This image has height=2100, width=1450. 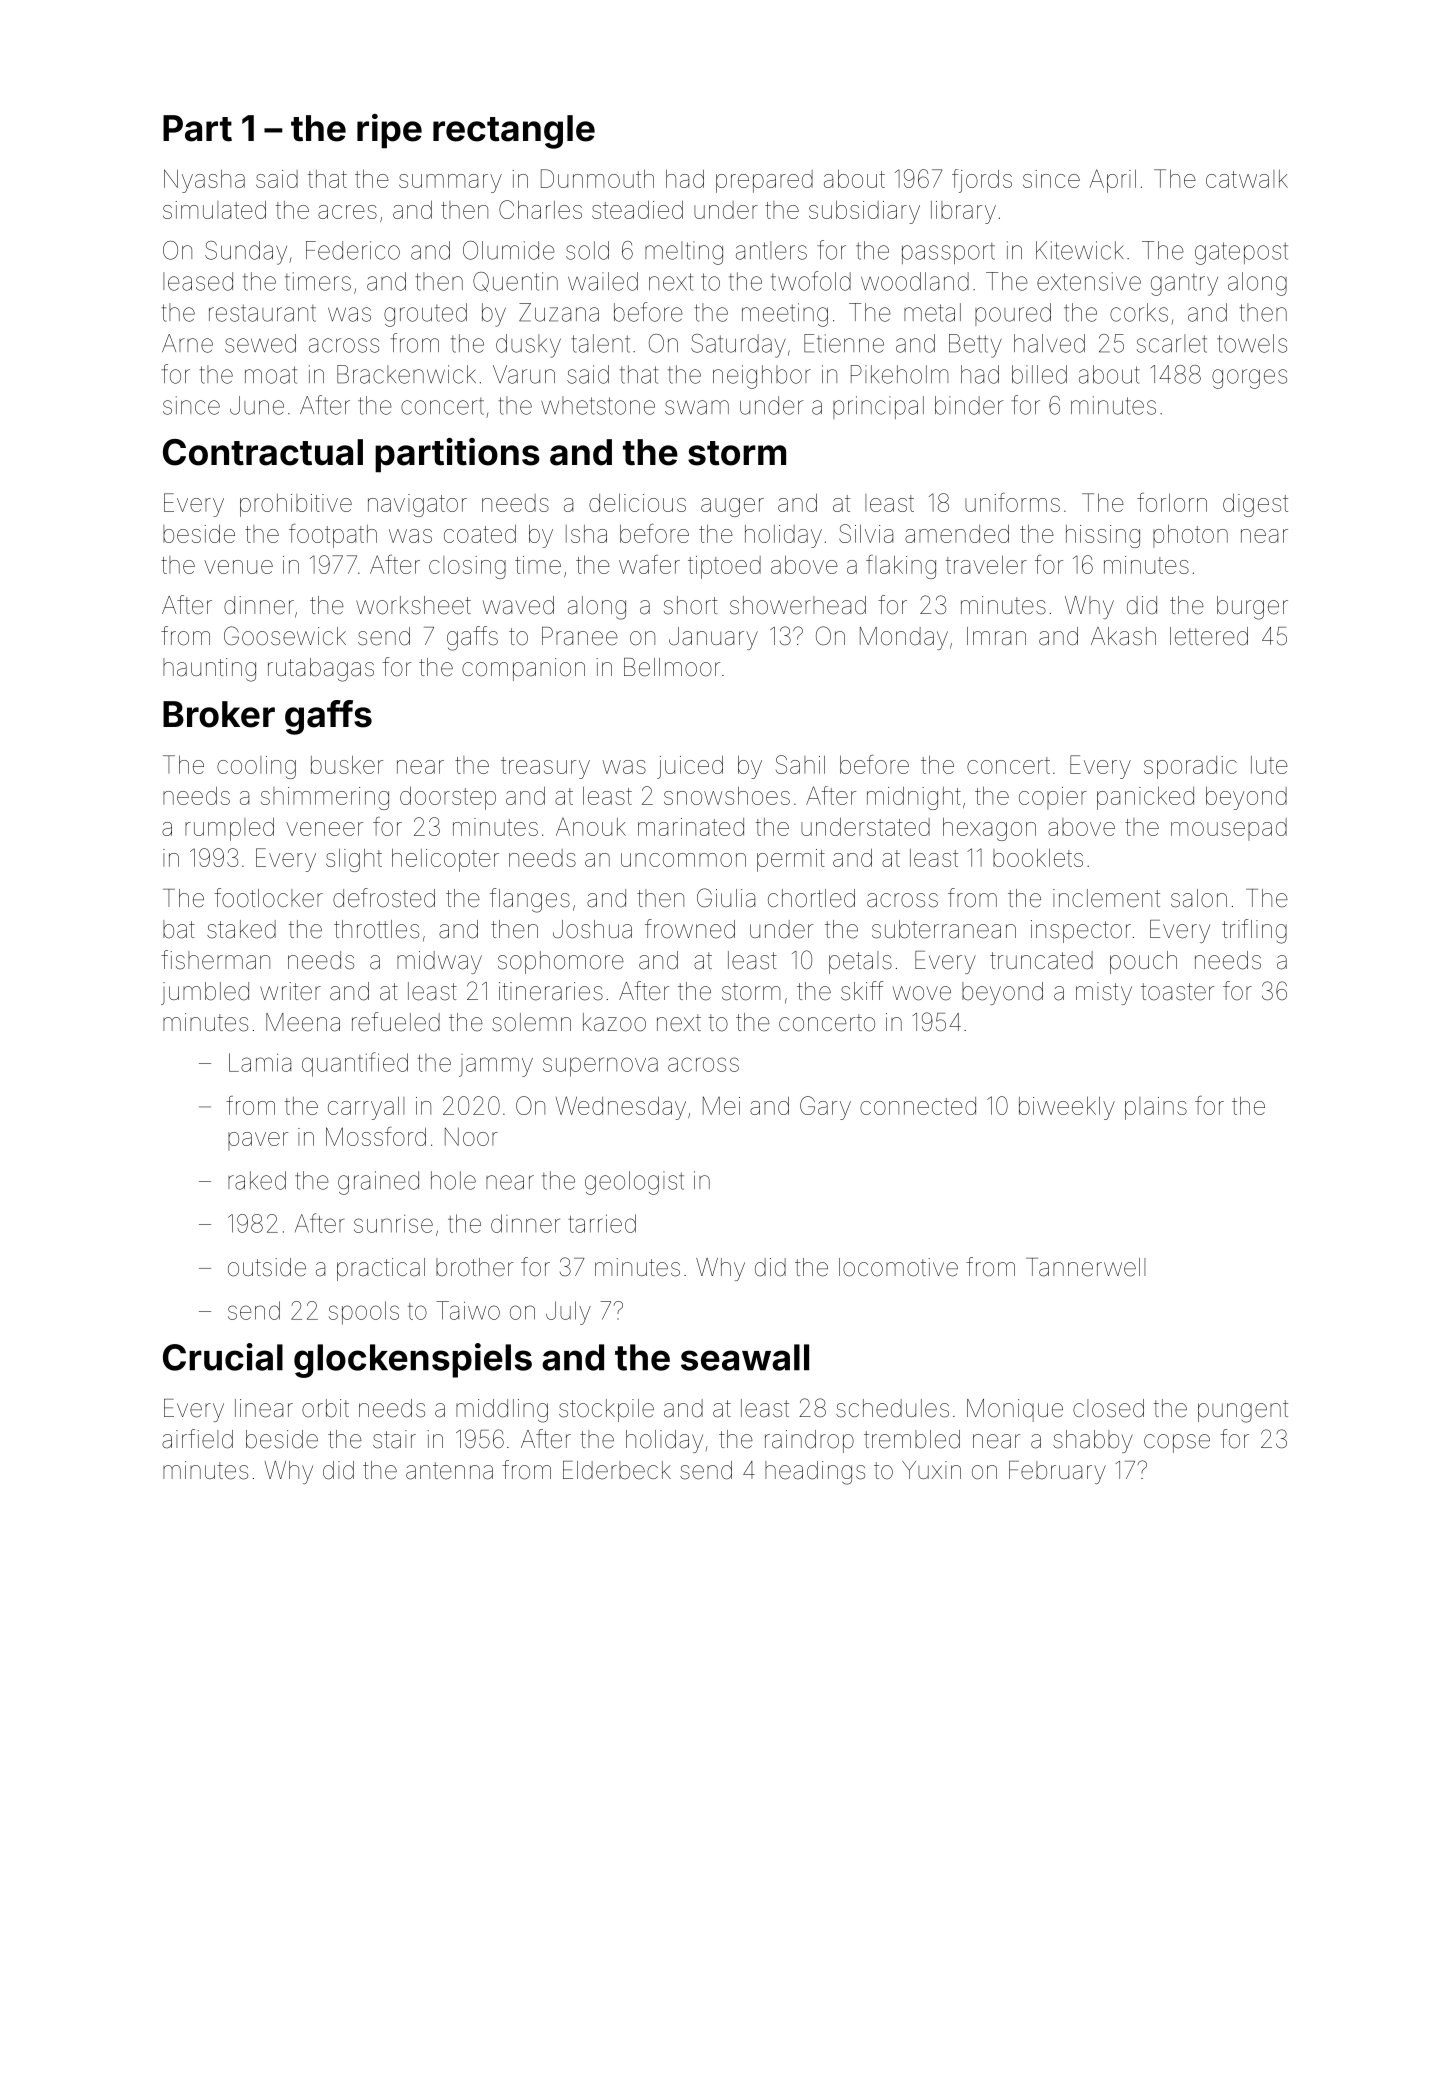 What do you see at coordinates (333, 536) in the image?
I see `footpath` at bounding box center [333, 536].
